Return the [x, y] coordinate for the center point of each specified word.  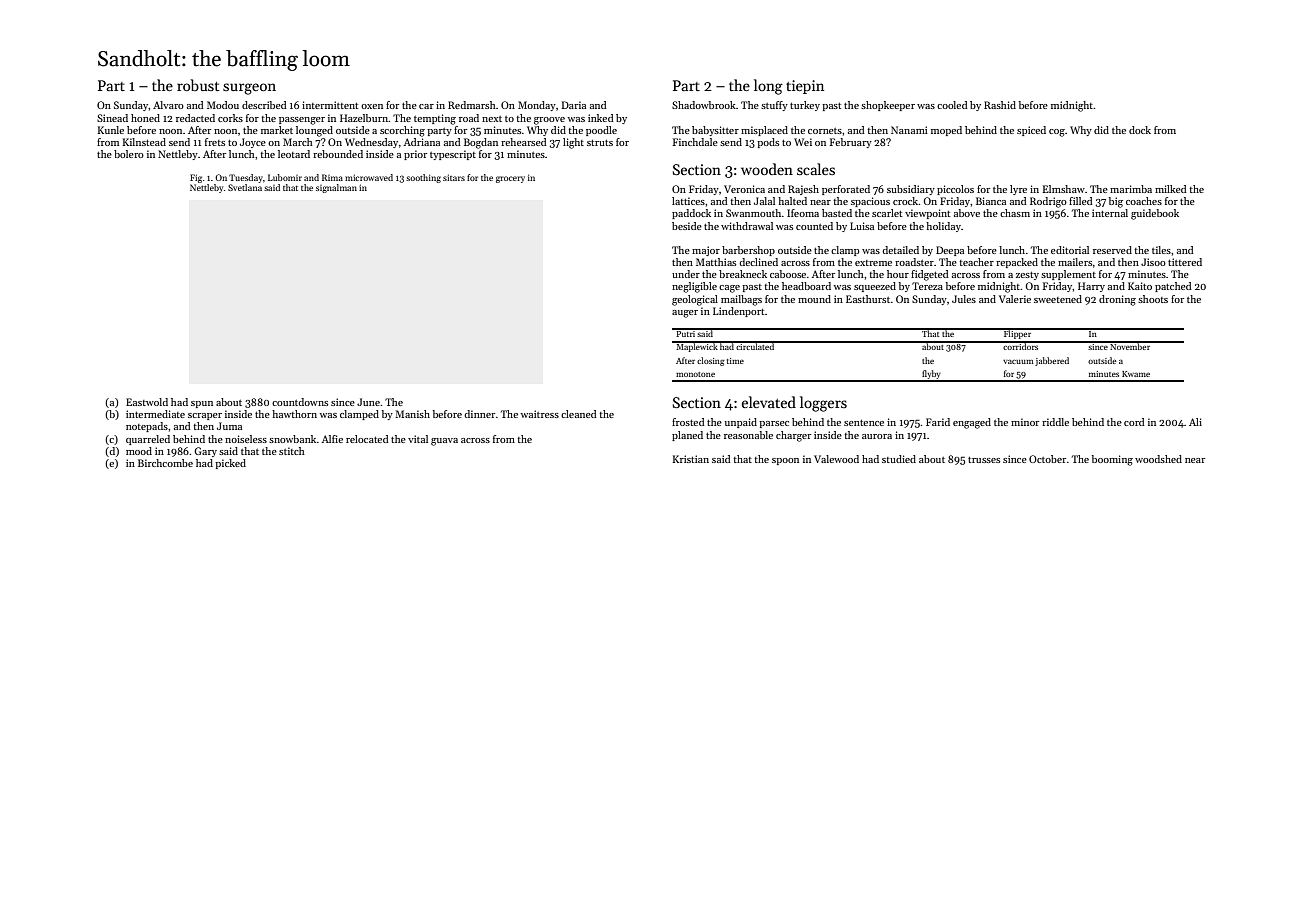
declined [758, 262]
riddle [1055, 422]
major [706, 251]
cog [1057, 133]
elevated [769, 402]
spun [202, 404]
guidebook [1155, 214]
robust [198, 85]
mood [139, 451]
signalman [336, 188]
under [686, 274]
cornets [825, 131]
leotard [294, 154]
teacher [976, 262]
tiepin [805, 87]
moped [946, 131]
